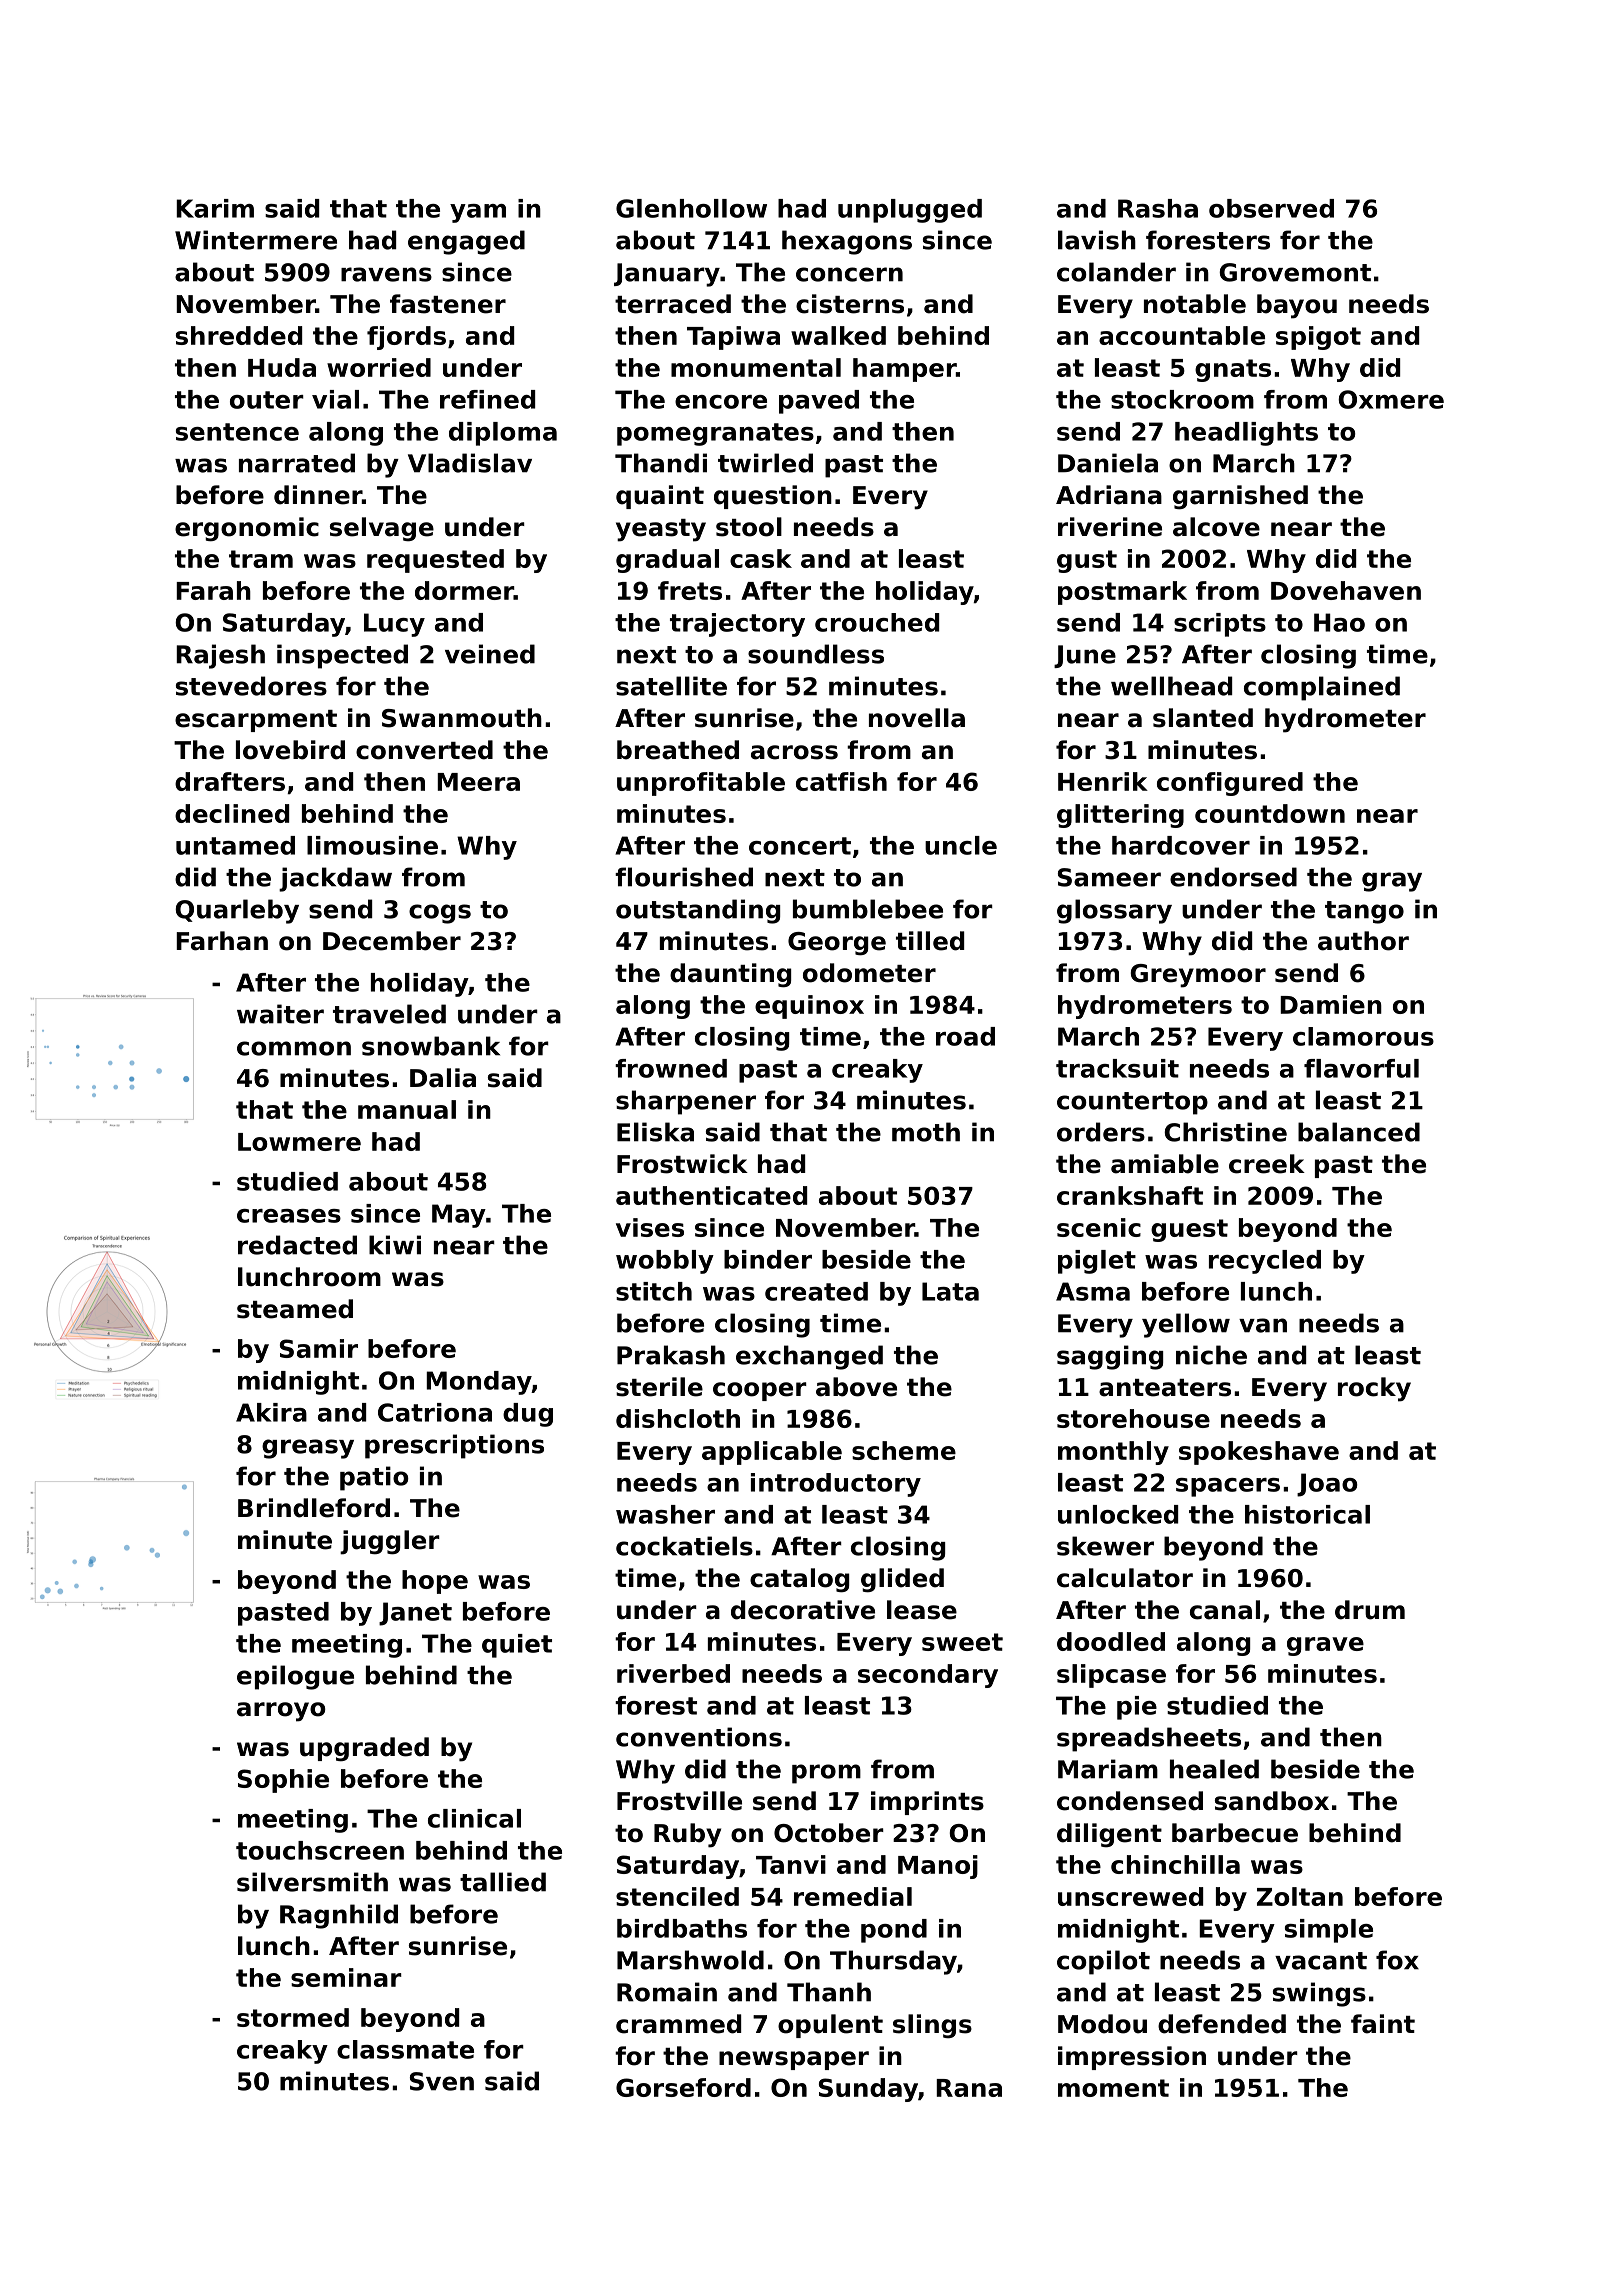 The width and height of the document is (1620, 2292). Describe the element at coordinates (517, 1646) in the document. I see `quiet` at that location.
